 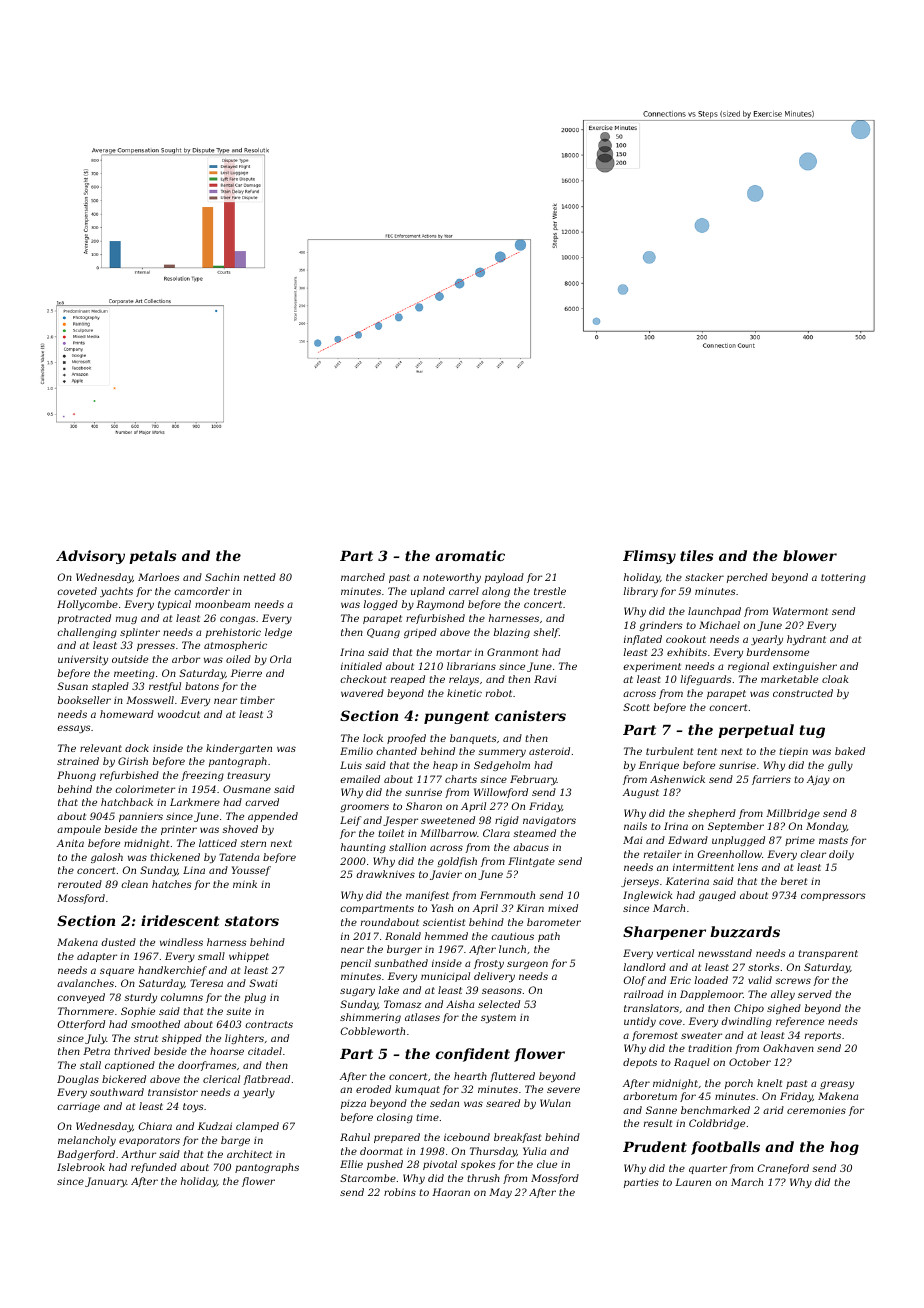 What do you see at coordinates (503, 1103) in the screenshot?
I see `seared` at bounding box center [503, 1103].
